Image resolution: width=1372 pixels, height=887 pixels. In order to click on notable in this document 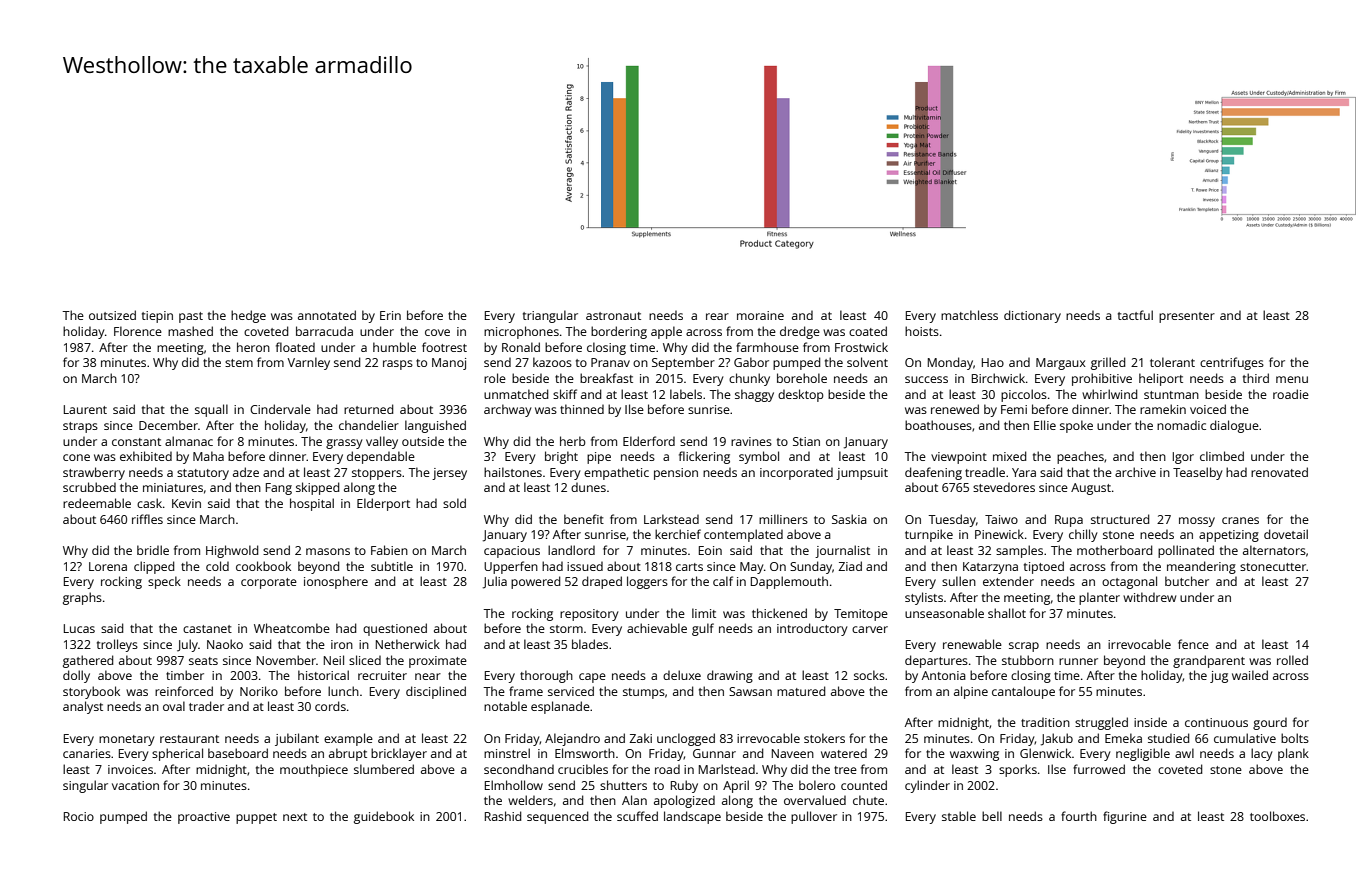, I will do `click(505, 706)`.
